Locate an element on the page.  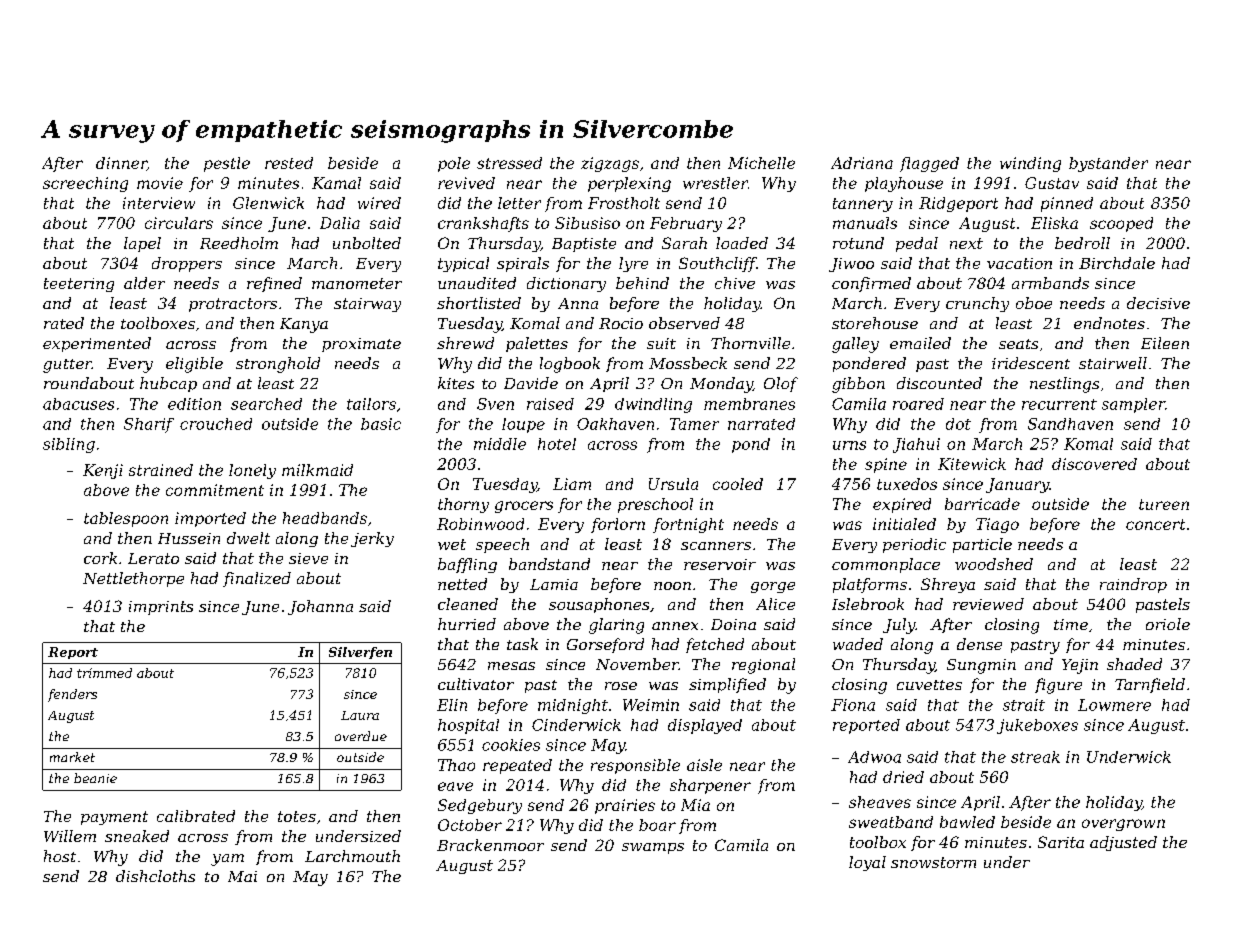
armbands is located at coordinates (1050, 283).
